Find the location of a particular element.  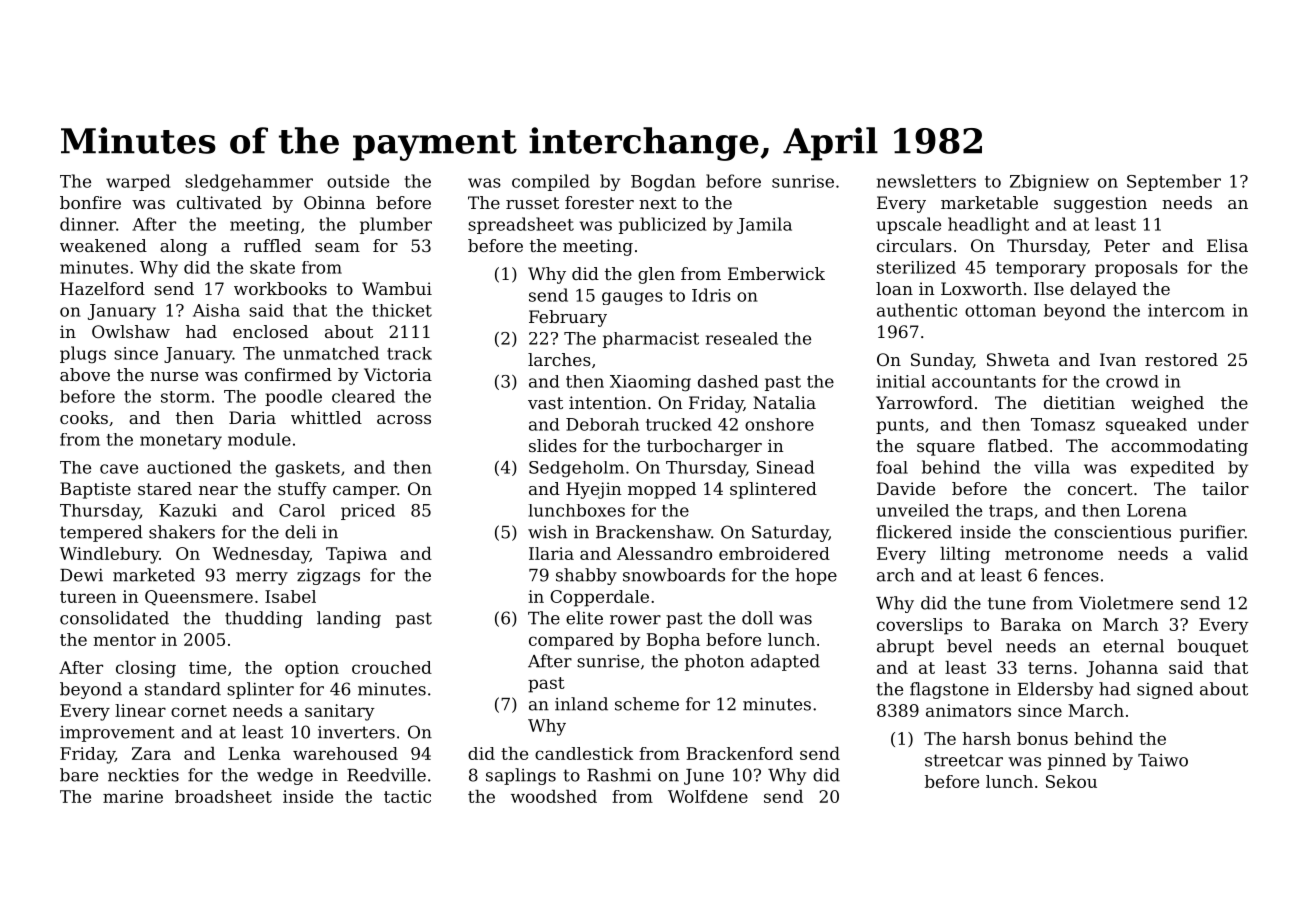

Victoria is located at coordinates (398, 374).
